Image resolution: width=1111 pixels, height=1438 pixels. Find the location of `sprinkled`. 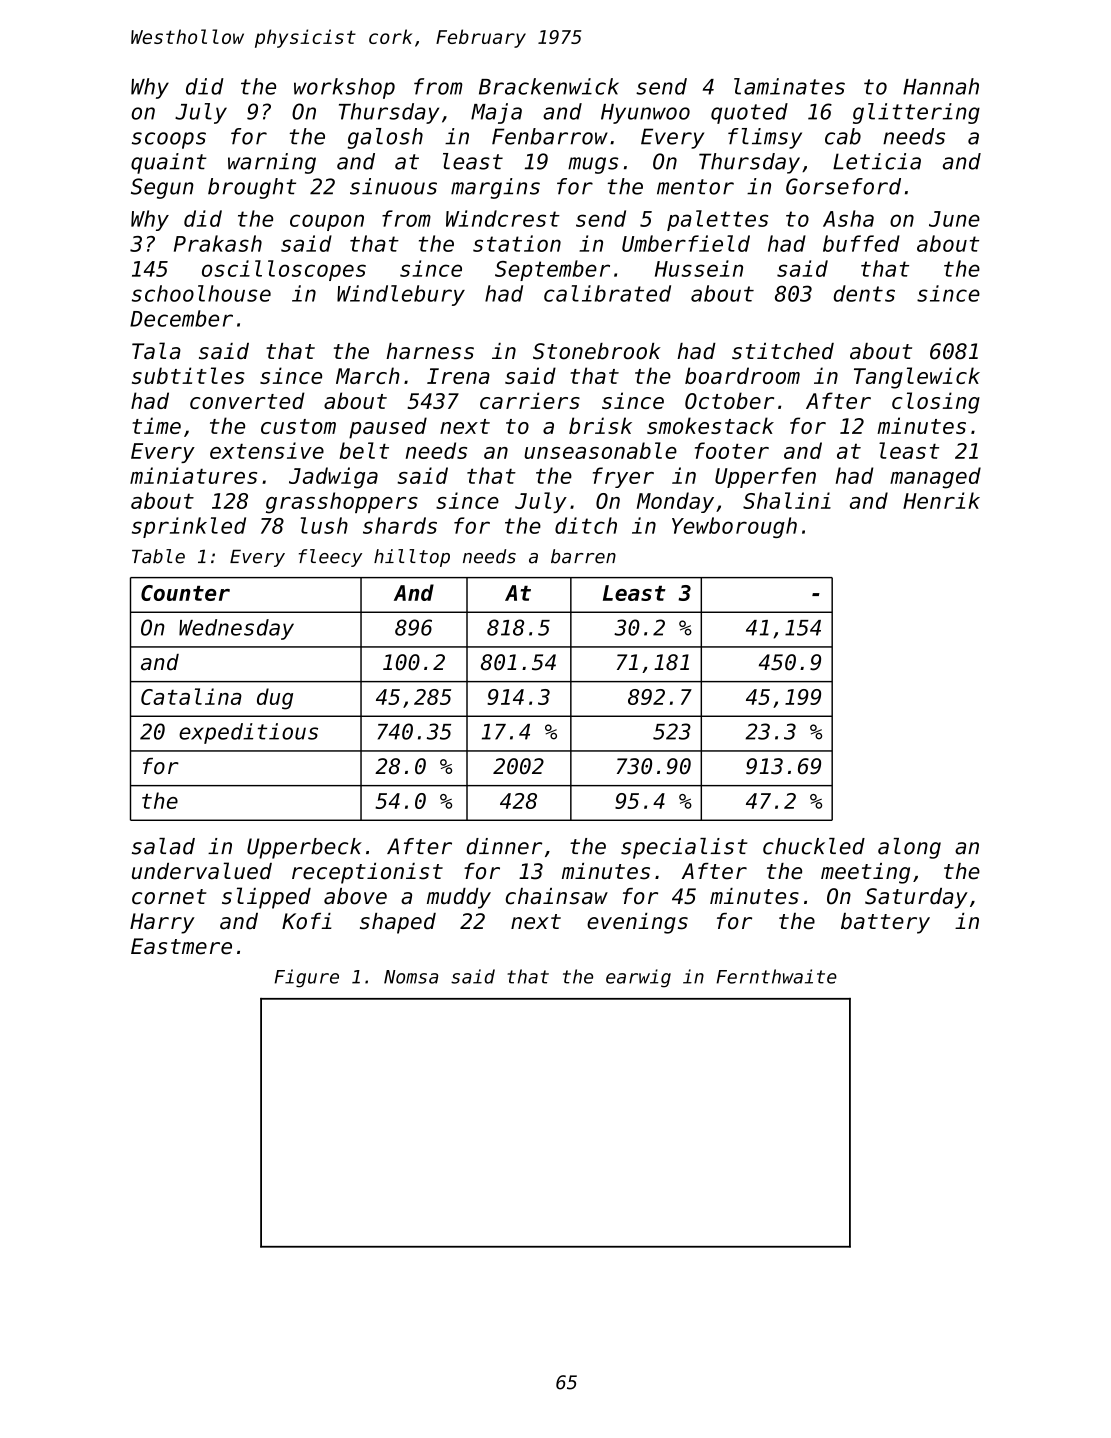

sprinkled is located at coordinates (189, 527).
